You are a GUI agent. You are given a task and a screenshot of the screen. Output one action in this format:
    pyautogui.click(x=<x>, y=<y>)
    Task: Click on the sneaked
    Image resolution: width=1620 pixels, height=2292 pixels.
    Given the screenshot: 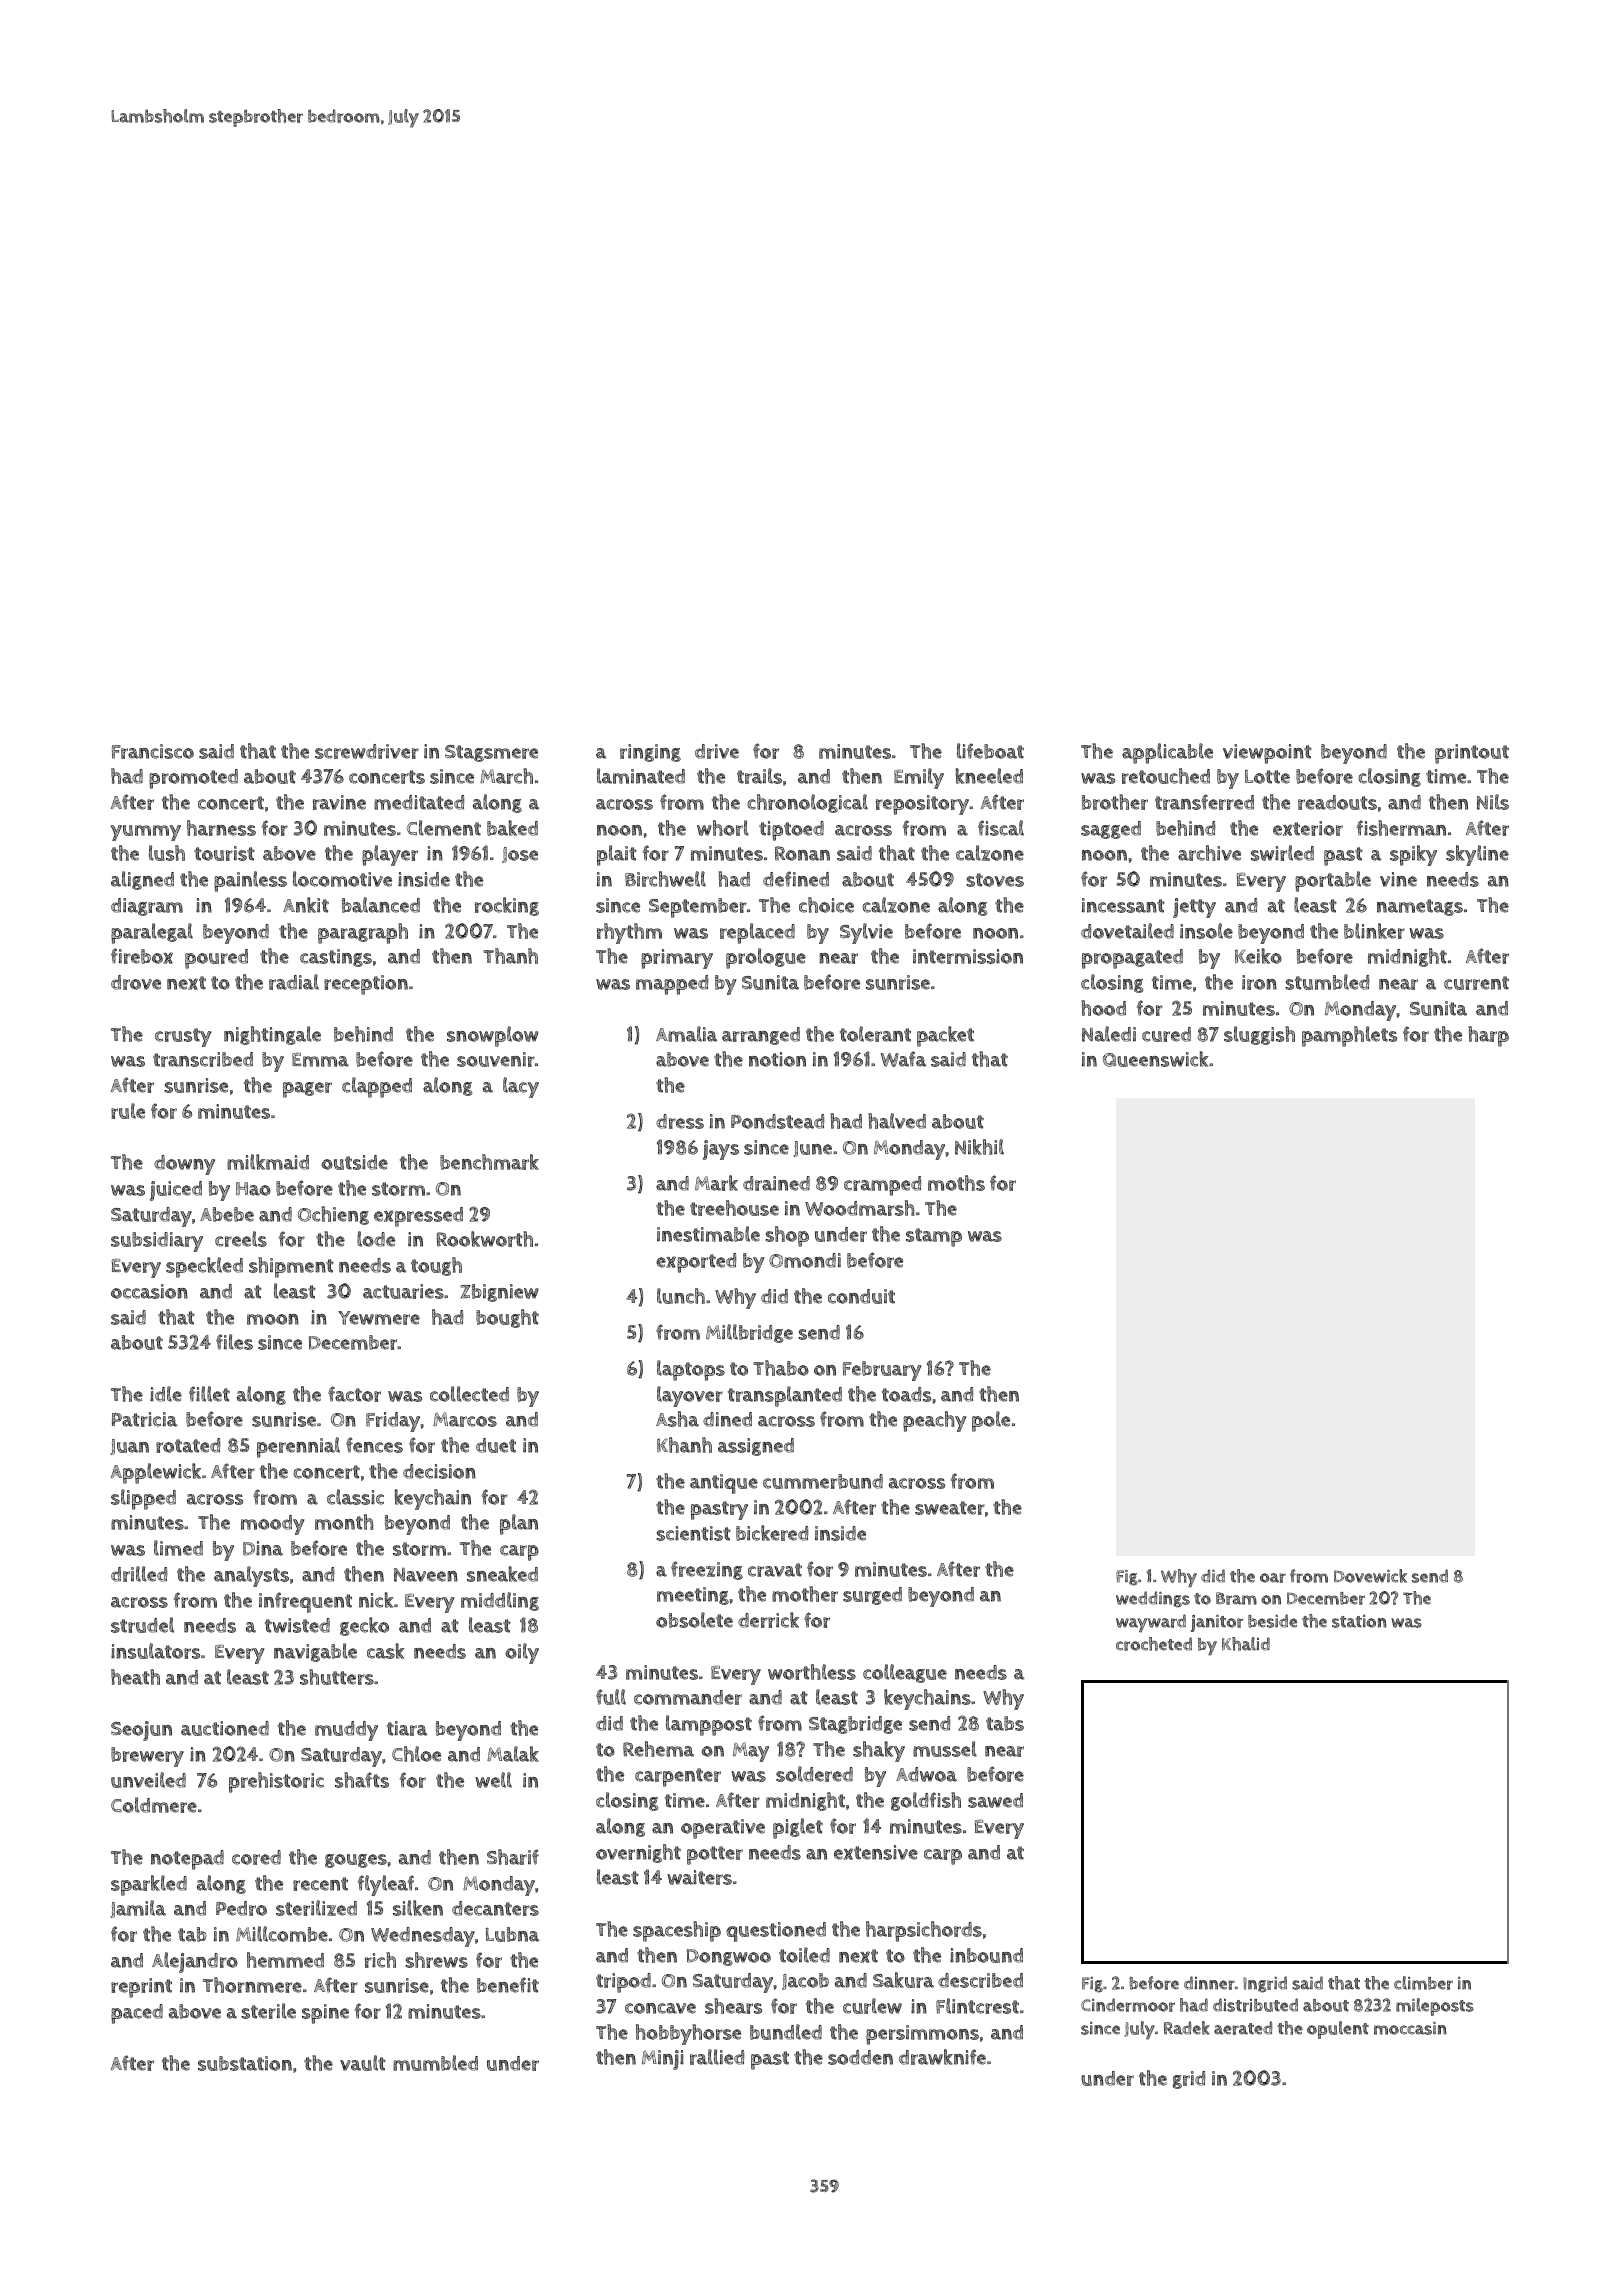 What is the action you would take?
    pyautogui.click(x=502, y=1574)
